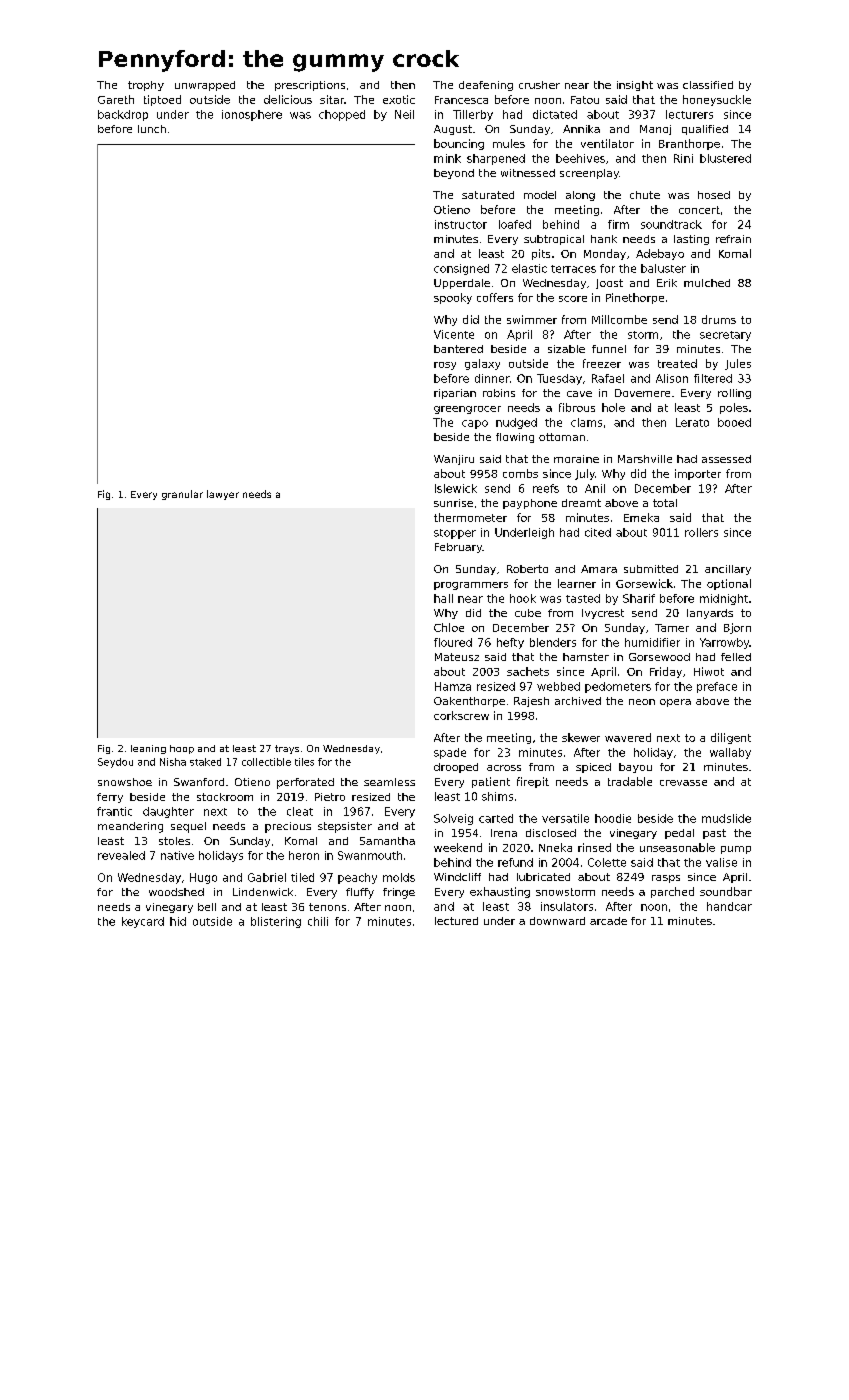  What do you see at coordinates (182, 749) in the document?
I see `hoop` at bounding box center [182, 749].
